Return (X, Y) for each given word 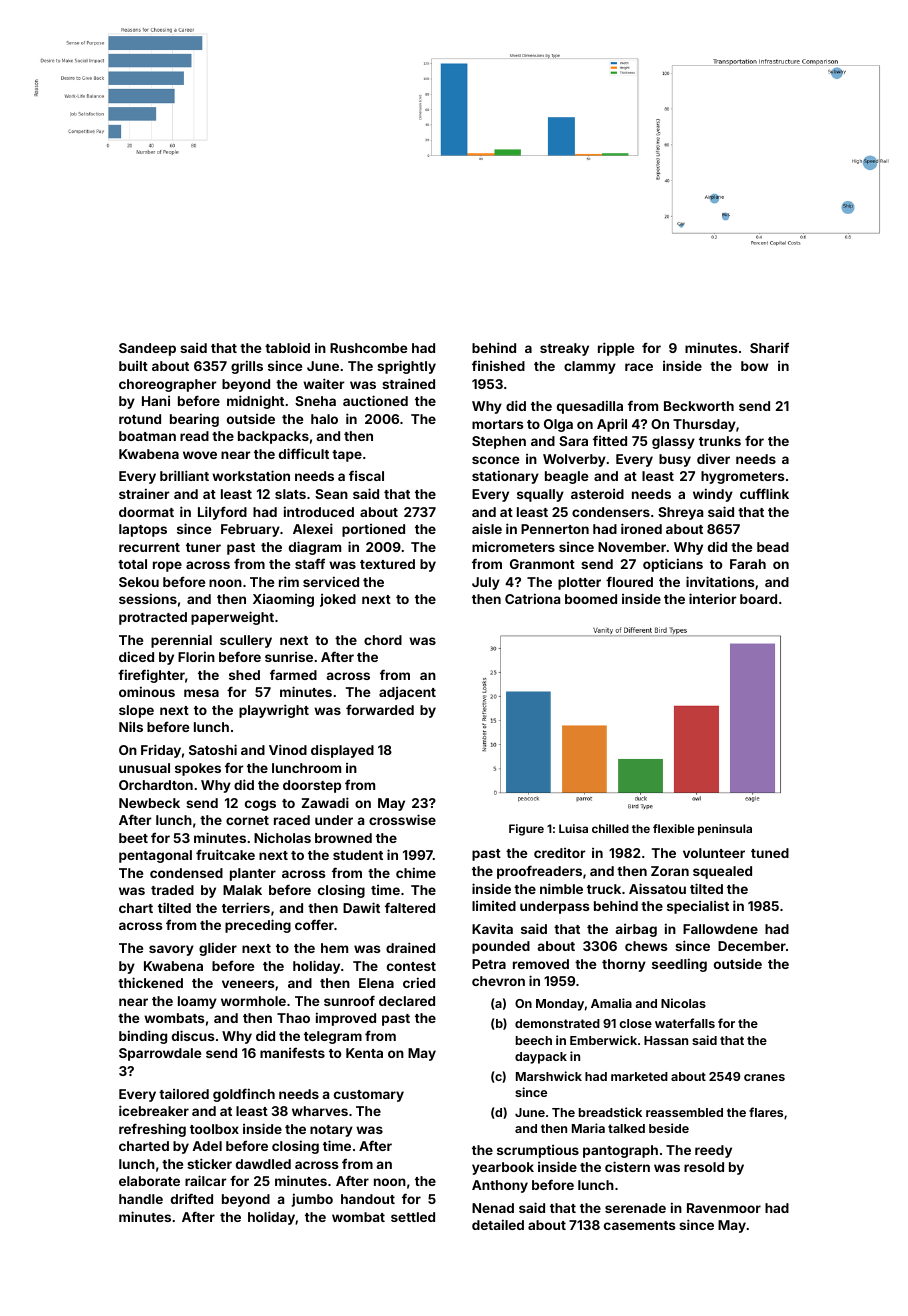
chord (383, 640)
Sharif (769, 347)
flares (766, 1112)
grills (247, 367)
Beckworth (699, 406)
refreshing (152, 1130)
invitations (720, 581)
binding (143, 1037)
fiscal (366, 475)
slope (136, 711)
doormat (146, 512)
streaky (564, 349)
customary (369, 1096)
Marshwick (549, 1076)
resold (704, 1167)
